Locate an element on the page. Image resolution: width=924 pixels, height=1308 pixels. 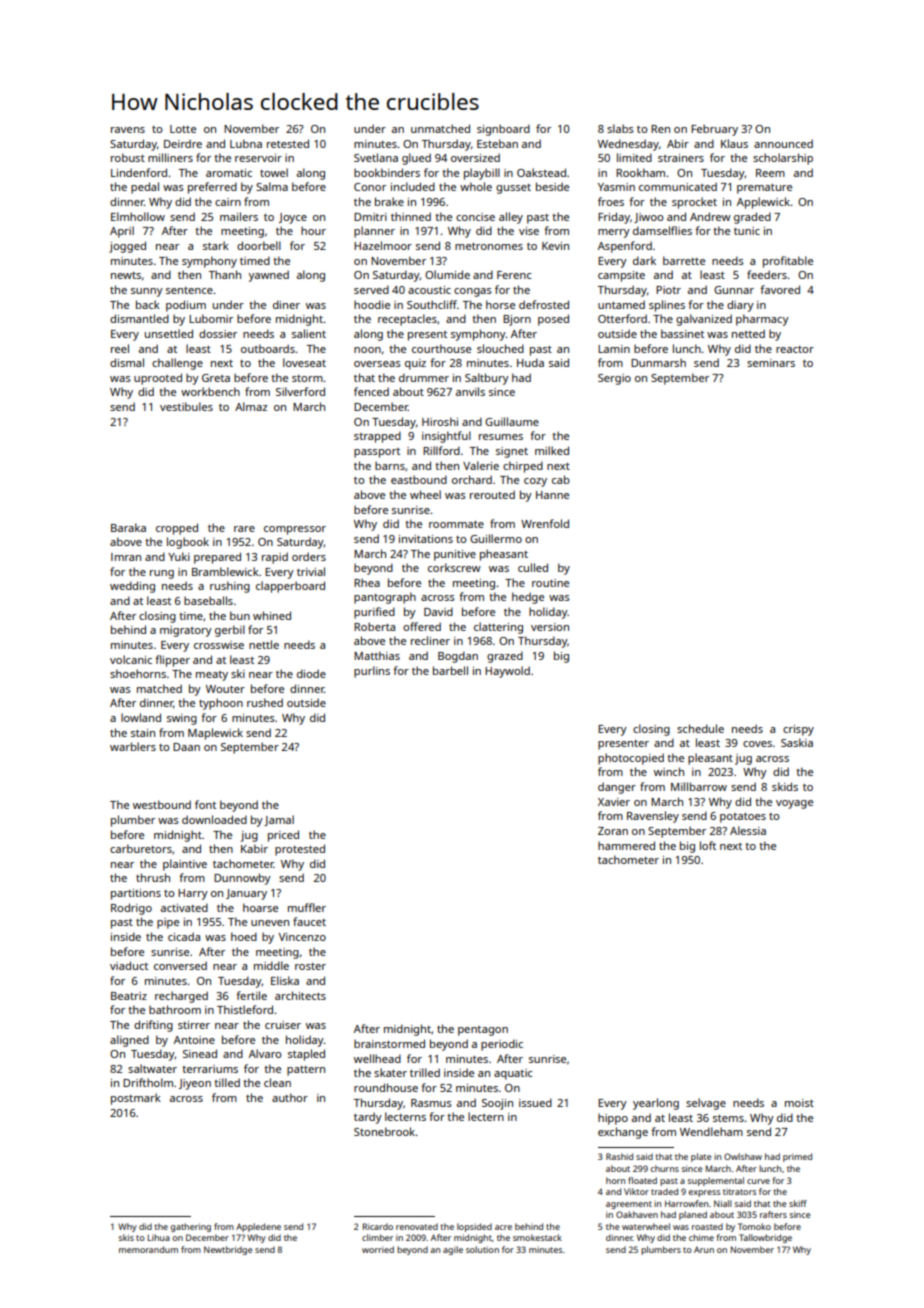
rushed is located at coordinates (265, 702).
